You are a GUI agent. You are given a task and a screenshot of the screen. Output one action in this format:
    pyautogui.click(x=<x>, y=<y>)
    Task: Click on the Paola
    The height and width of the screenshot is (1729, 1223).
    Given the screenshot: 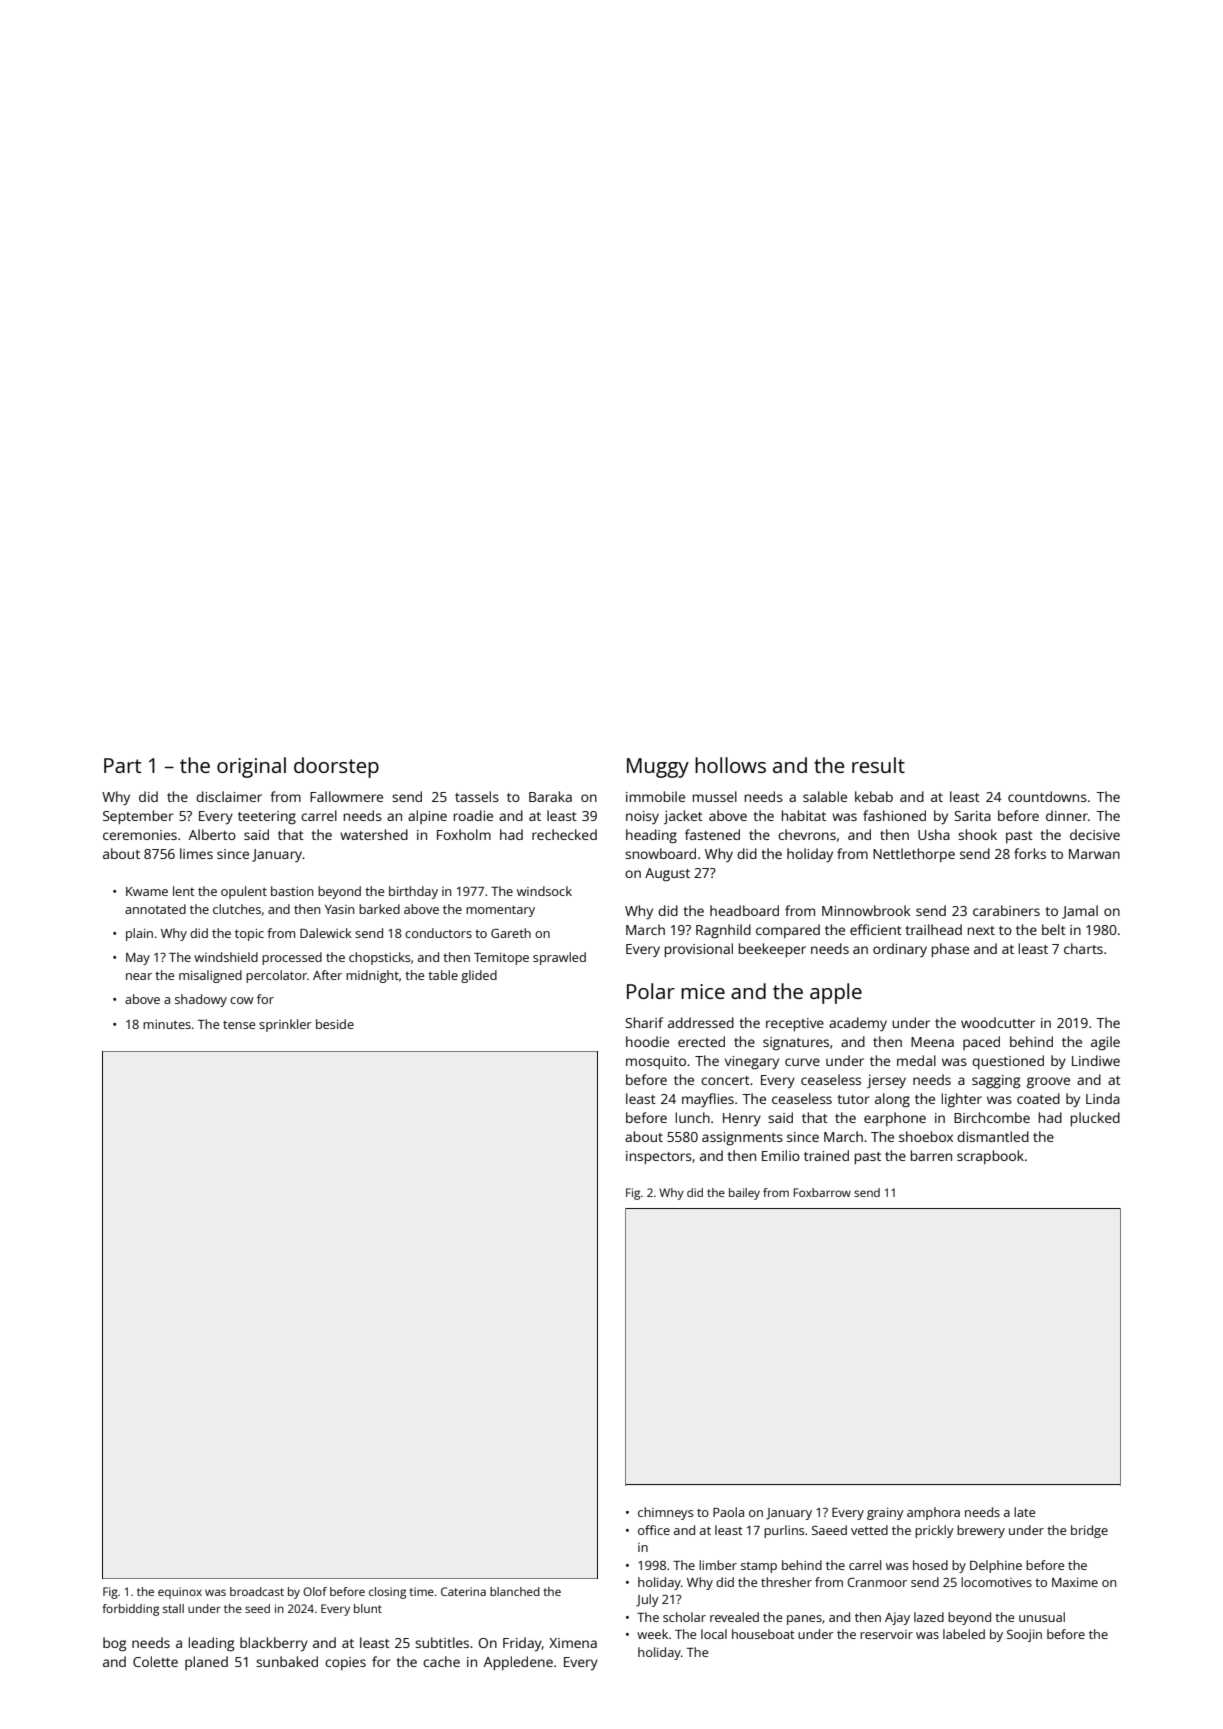 What is the action you would take?
    pyautogui.click(x=728, y=1512)
